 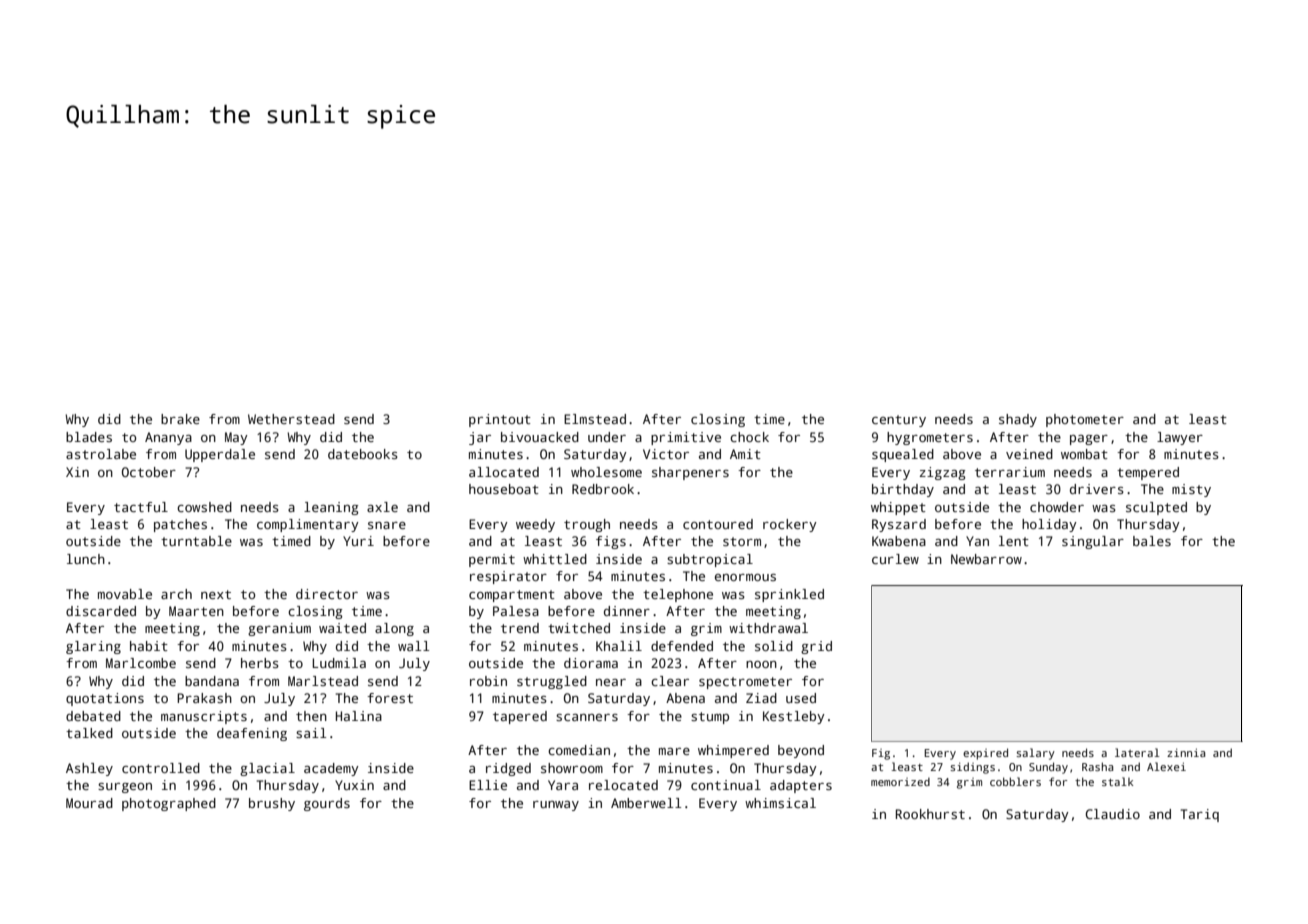 What do you see at coordinates (749, 437) in the document?
I see `chock` at bounding box center [749, 437].
